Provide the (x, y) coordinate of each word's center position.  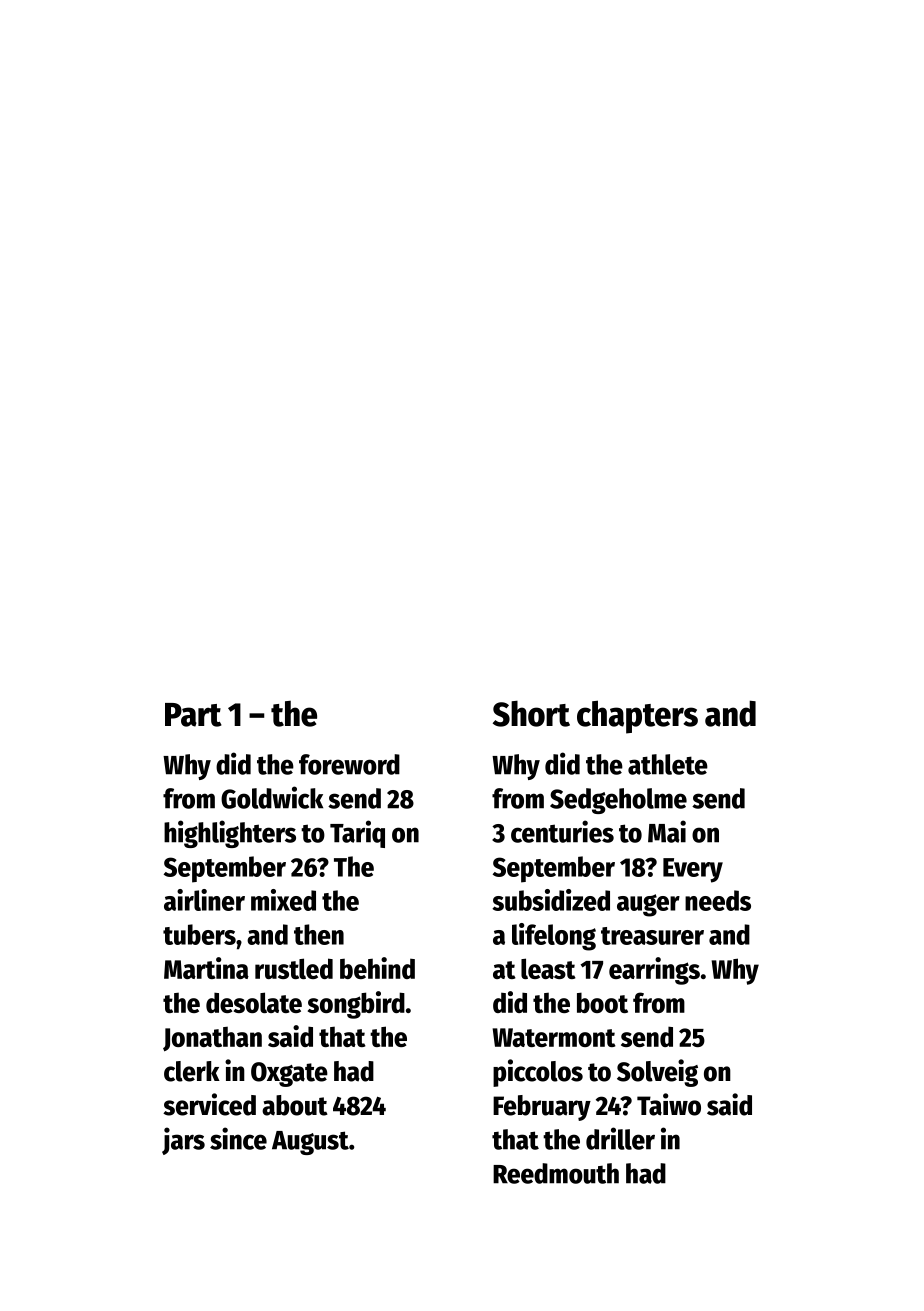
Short (531, 714)
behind (377, 968)
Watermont (554, 1037)
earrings (654, 971)
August (310, 1143)
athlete (668, 764)
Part (193, 715)
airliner (204, 900)
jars (183, 1141)
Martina (206, 968)
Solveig (657, 1073)
